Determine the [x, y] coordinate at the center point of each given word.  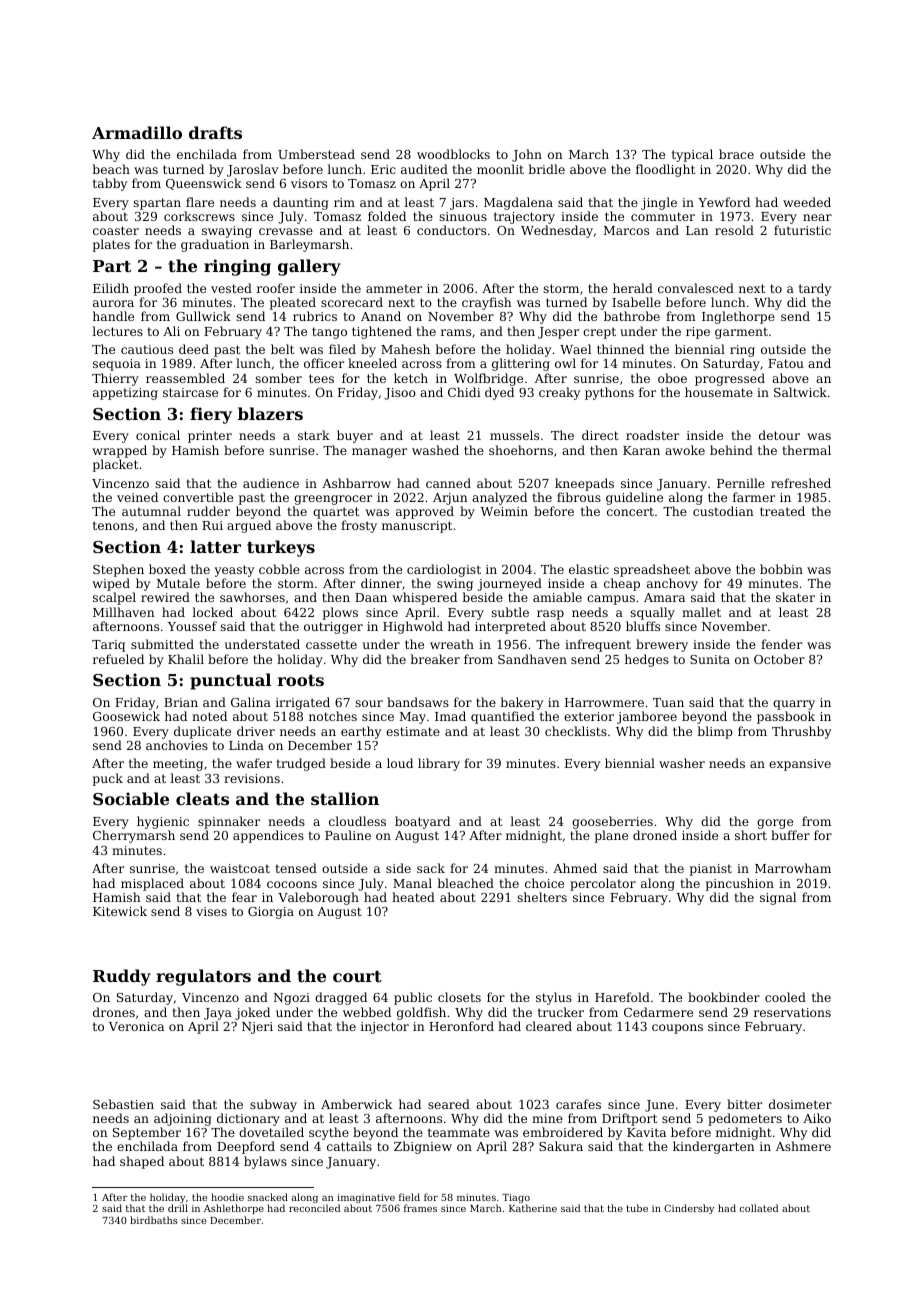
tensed [296, 868]
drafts [215, 132]
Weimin [504, 511]
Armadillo [137, 132]
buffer [790, 835]
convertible [198, 497]
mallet [701, 612]
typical [692, 155]
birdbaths [153, 1220]
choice [544, 883]
